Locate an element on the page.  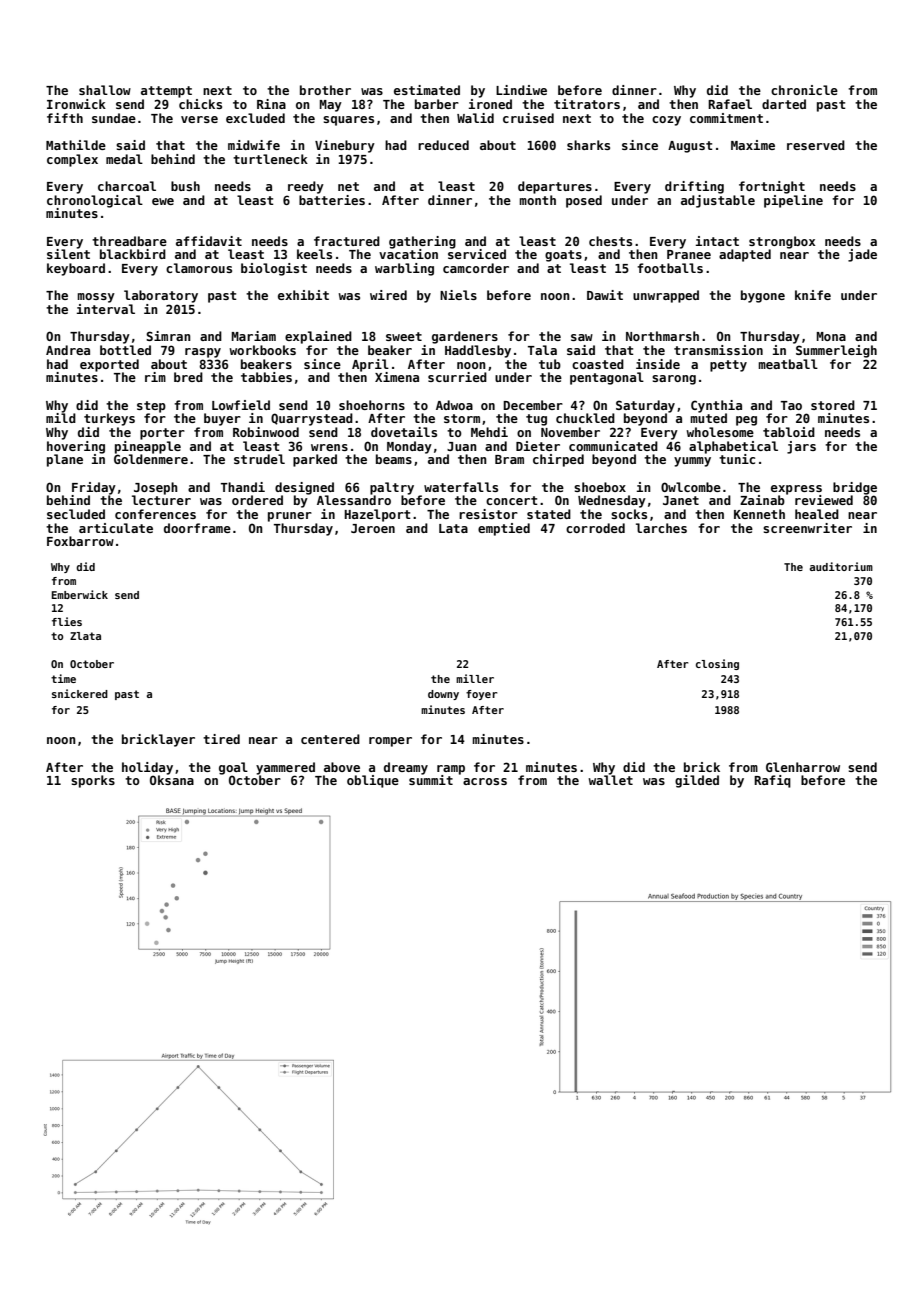
step is located at coordinates (151, 407).
